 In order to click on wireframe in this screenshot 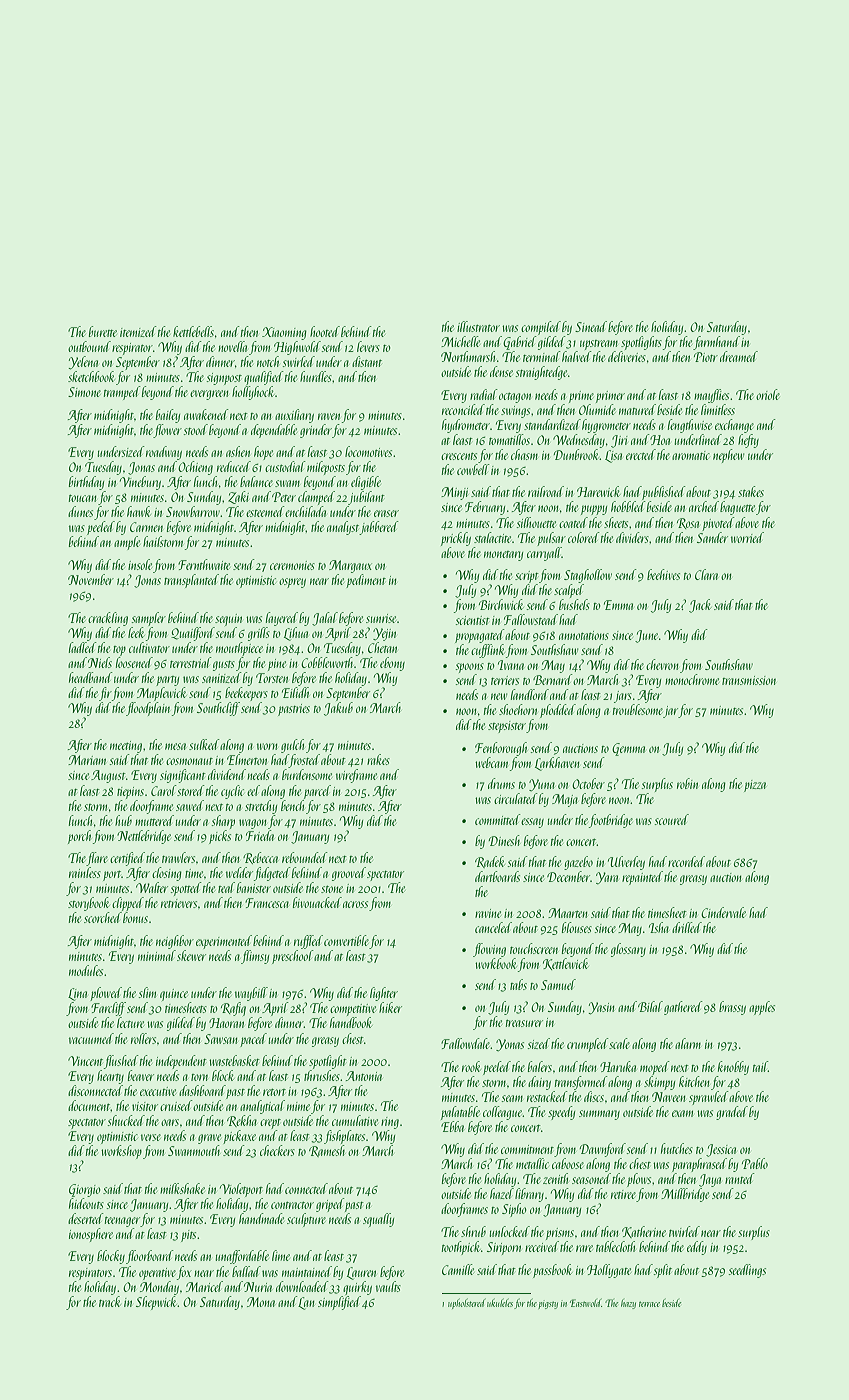, I will do `click(356, 776)`.
